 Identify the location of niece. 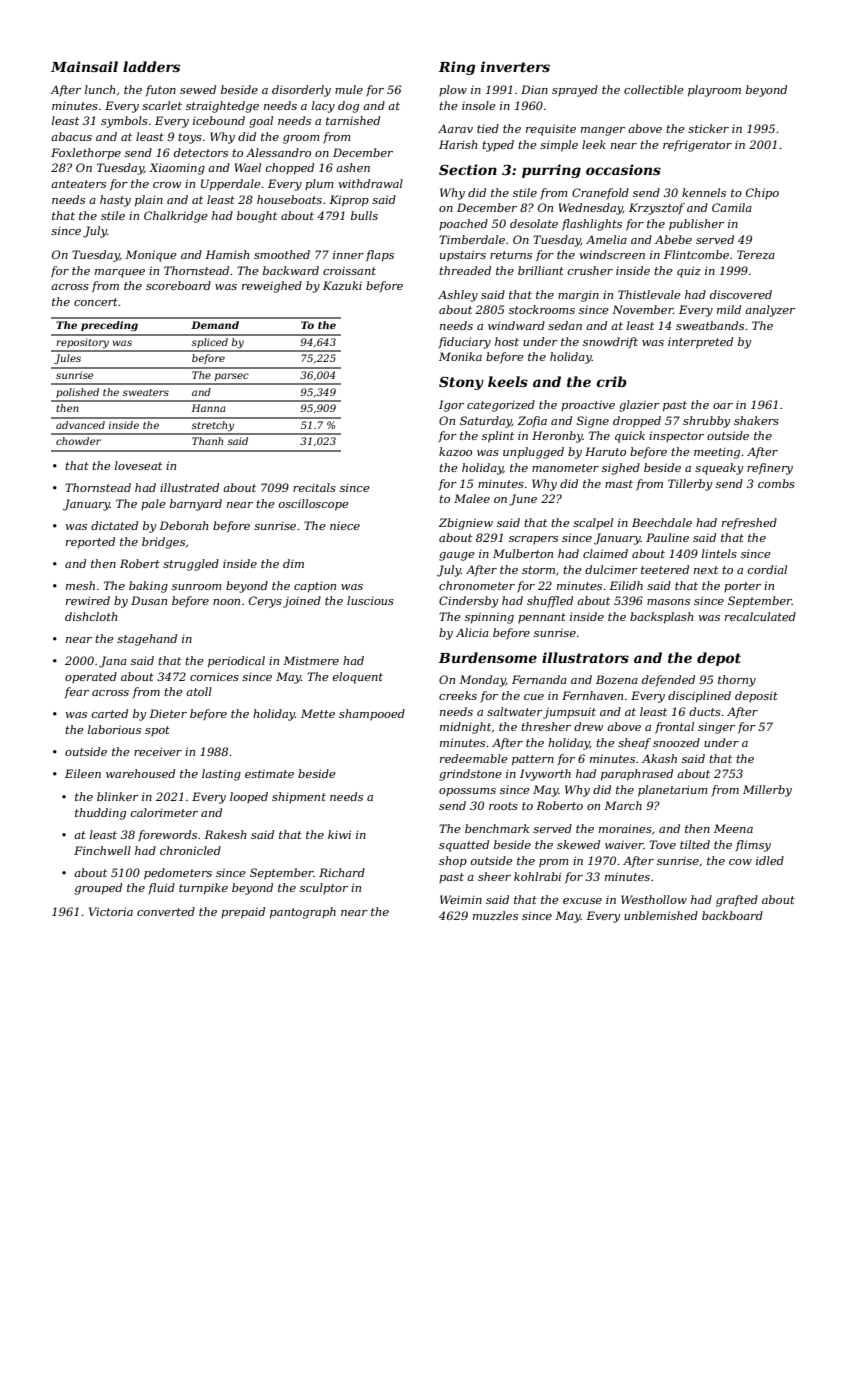
(345, 525).
